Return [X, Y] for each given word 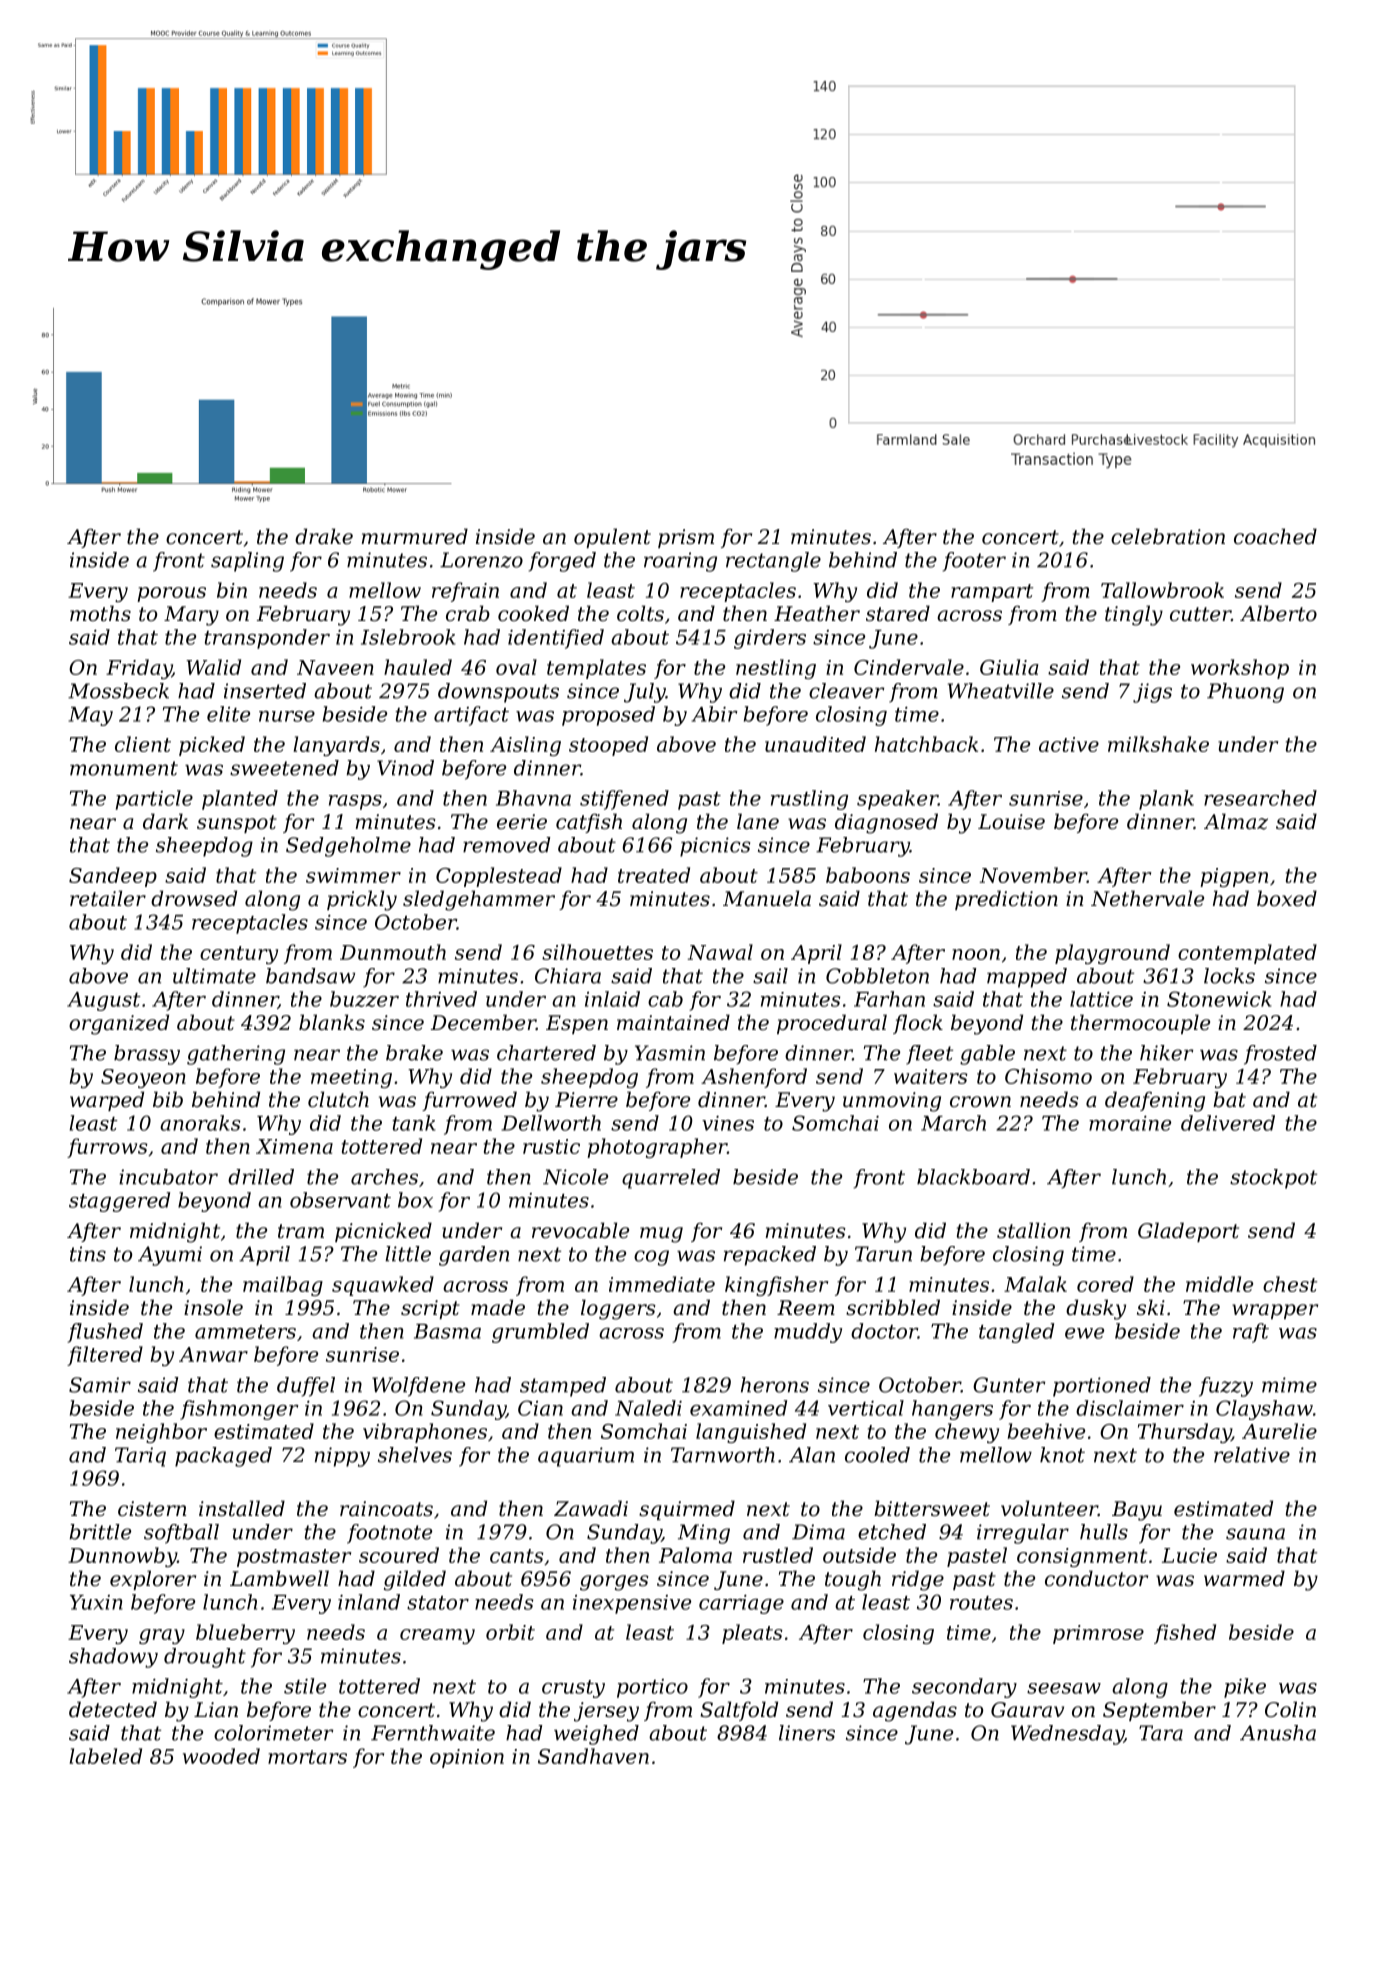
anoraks [200, 1123]
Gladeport [1188, 1232]
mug [661, 1235]
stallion [1033, 1230]
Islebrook [408, 637]
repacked [770, 1256]
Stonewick [1219, 999]
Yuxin [96, 1602]
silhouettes [597, 952]
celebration [1168, 536]
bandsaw [310, 976]
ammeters [245, 1332]
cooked [533, 613]
